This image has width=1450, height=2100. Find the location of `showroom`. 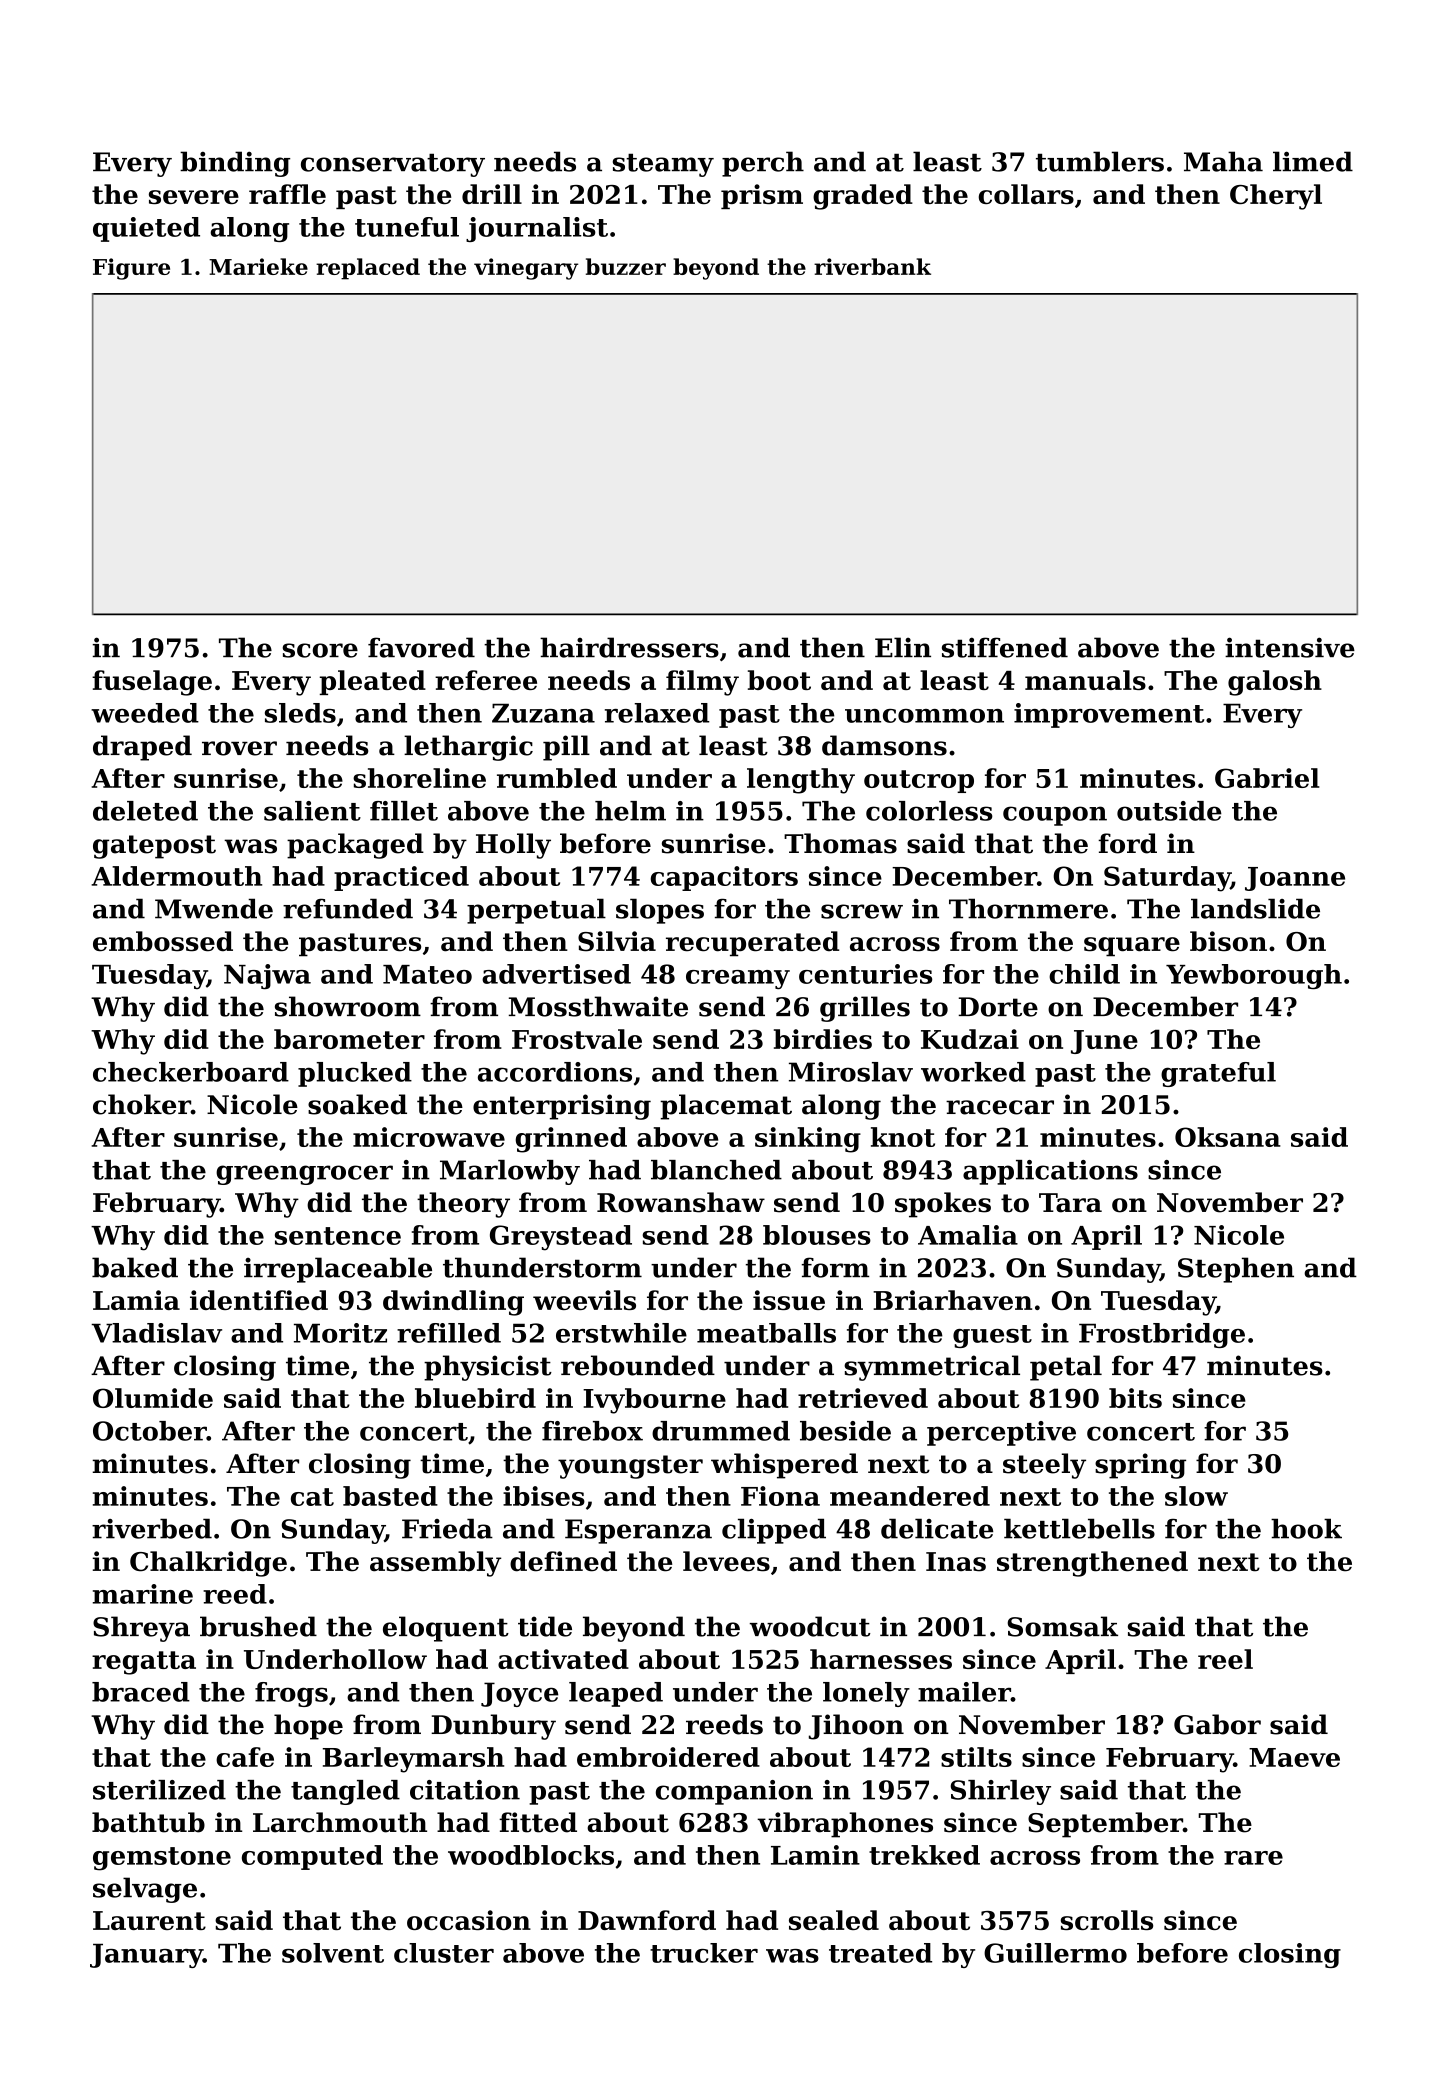

showroom is located at coordinates (348, 1006).
